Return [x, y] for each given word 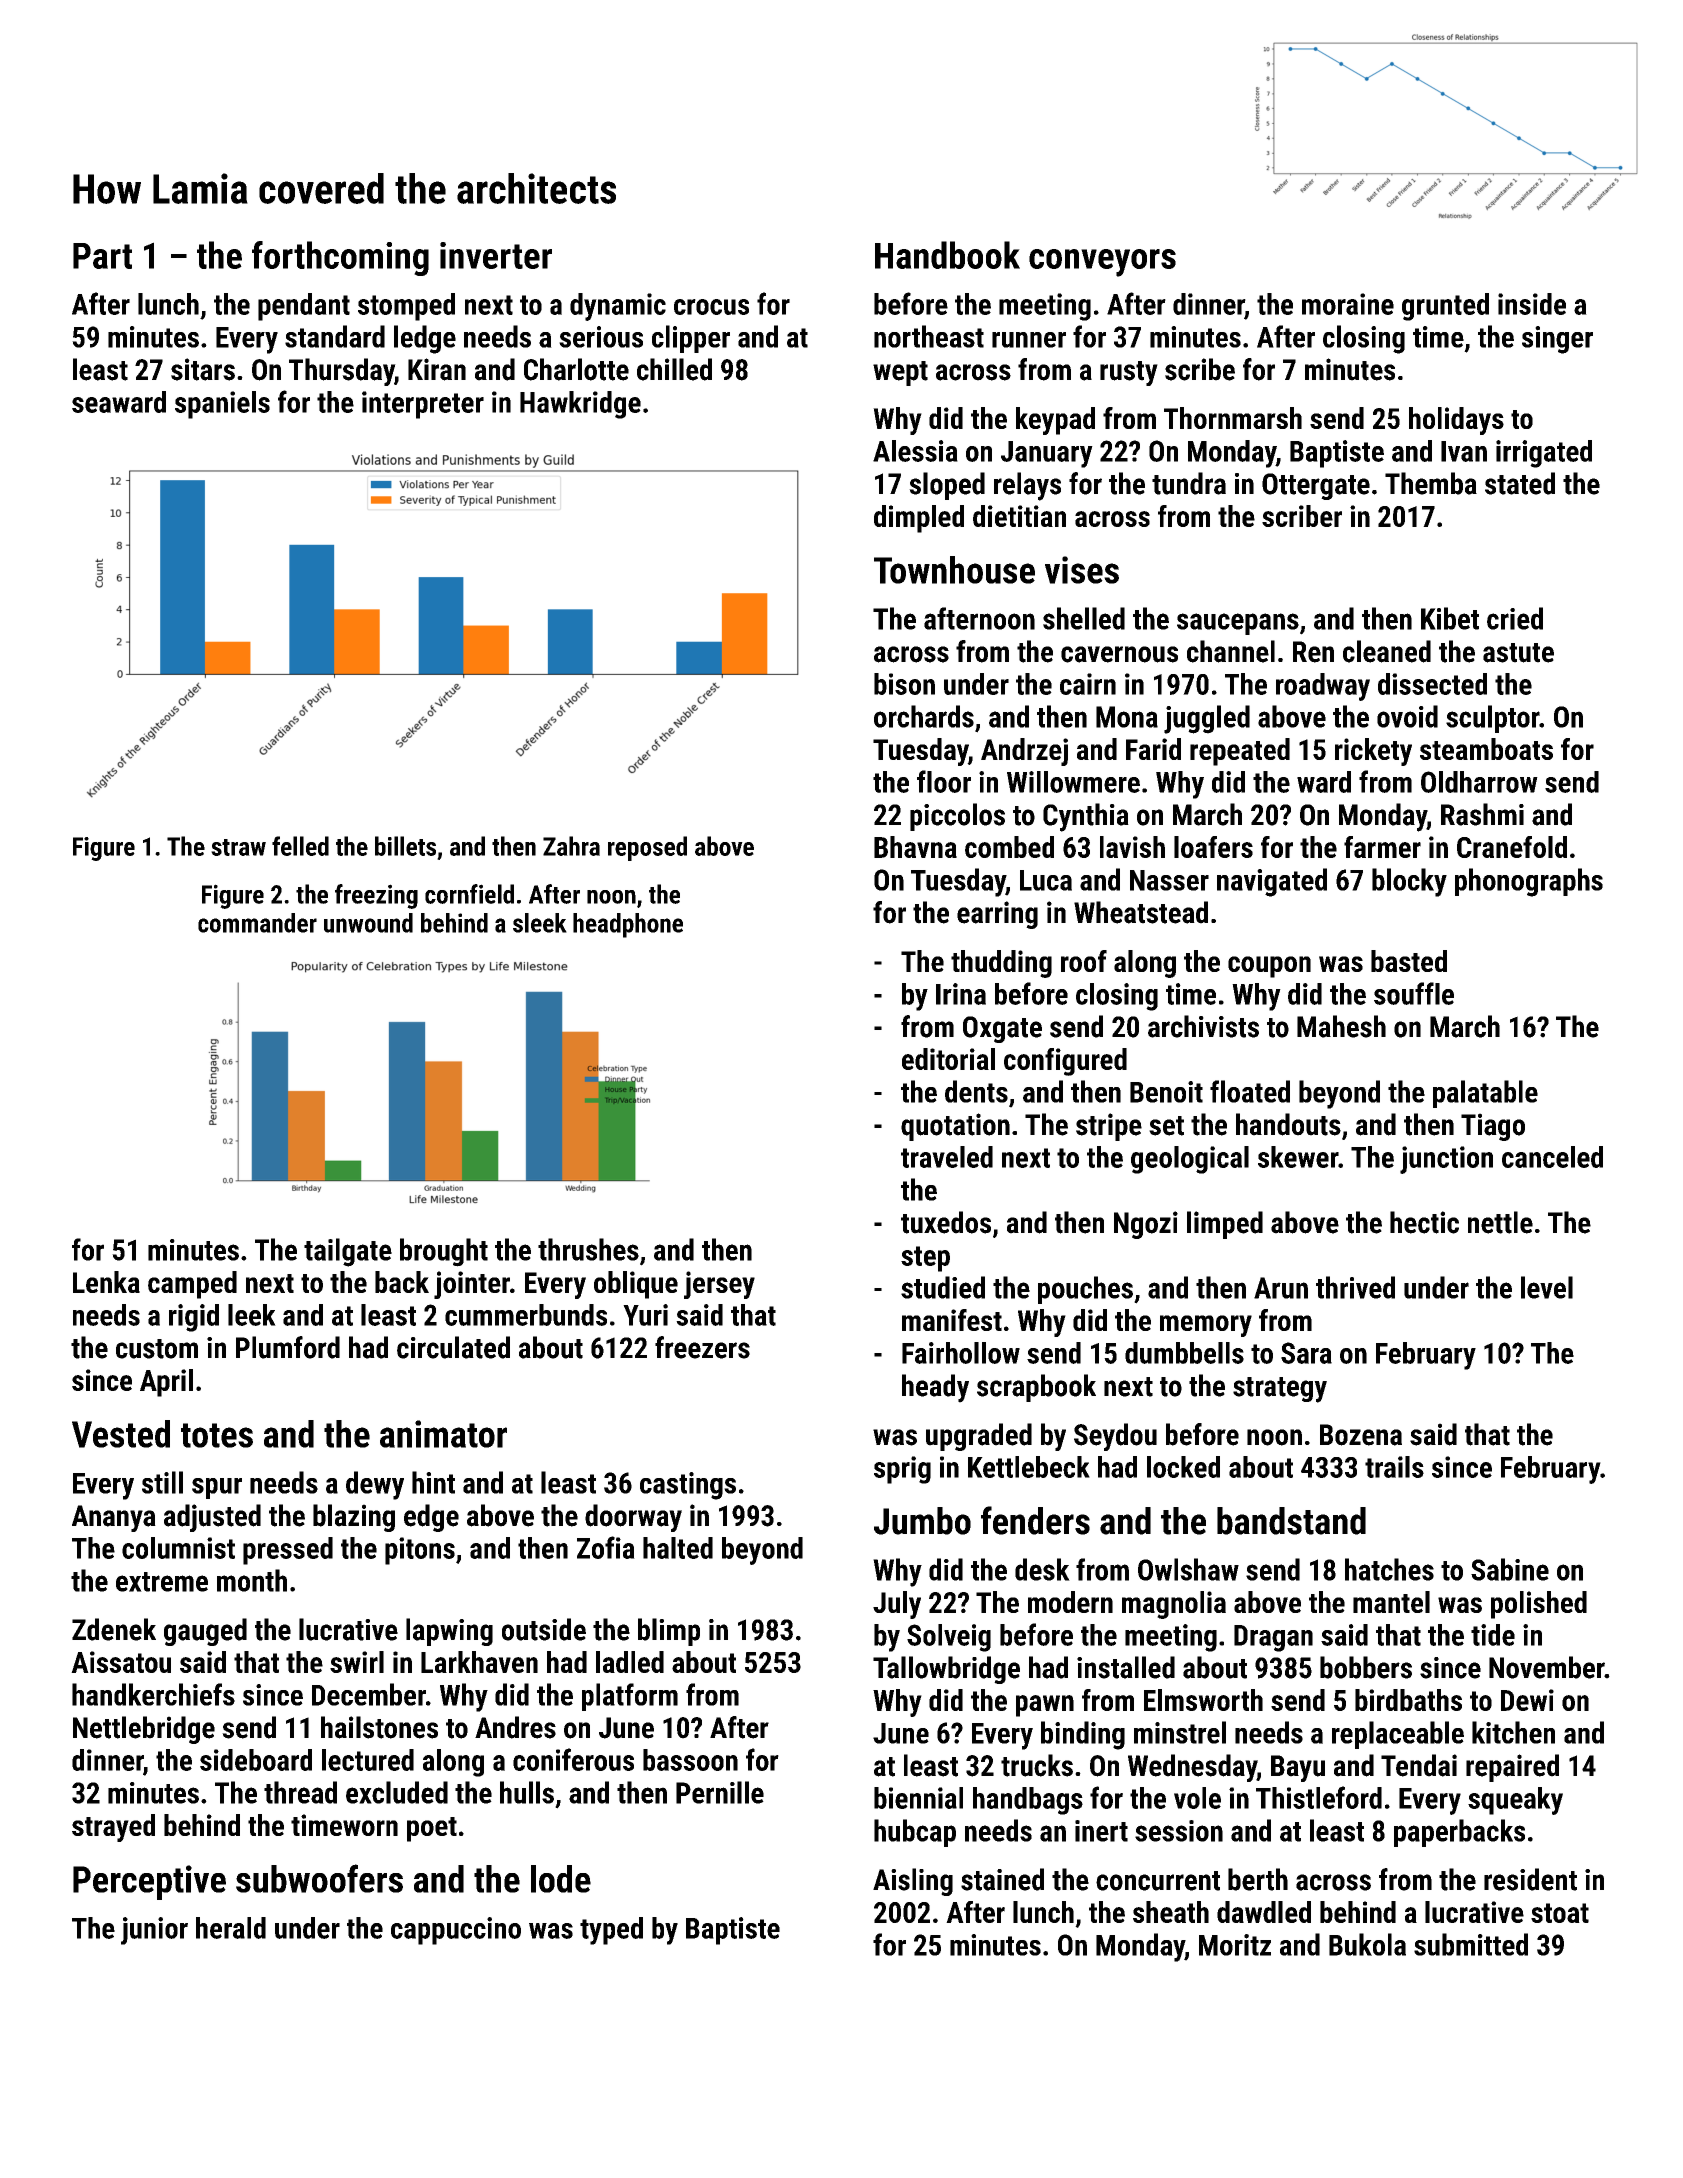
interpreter [423, 405]
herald [231, 1928]
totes [217, 1435]
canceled [1552, 1157]
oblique [636, 1285]
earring [997, 915]
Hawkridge [580, 405]
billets [405, 846]
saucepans [1238, 624]
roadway [1323, 687]
